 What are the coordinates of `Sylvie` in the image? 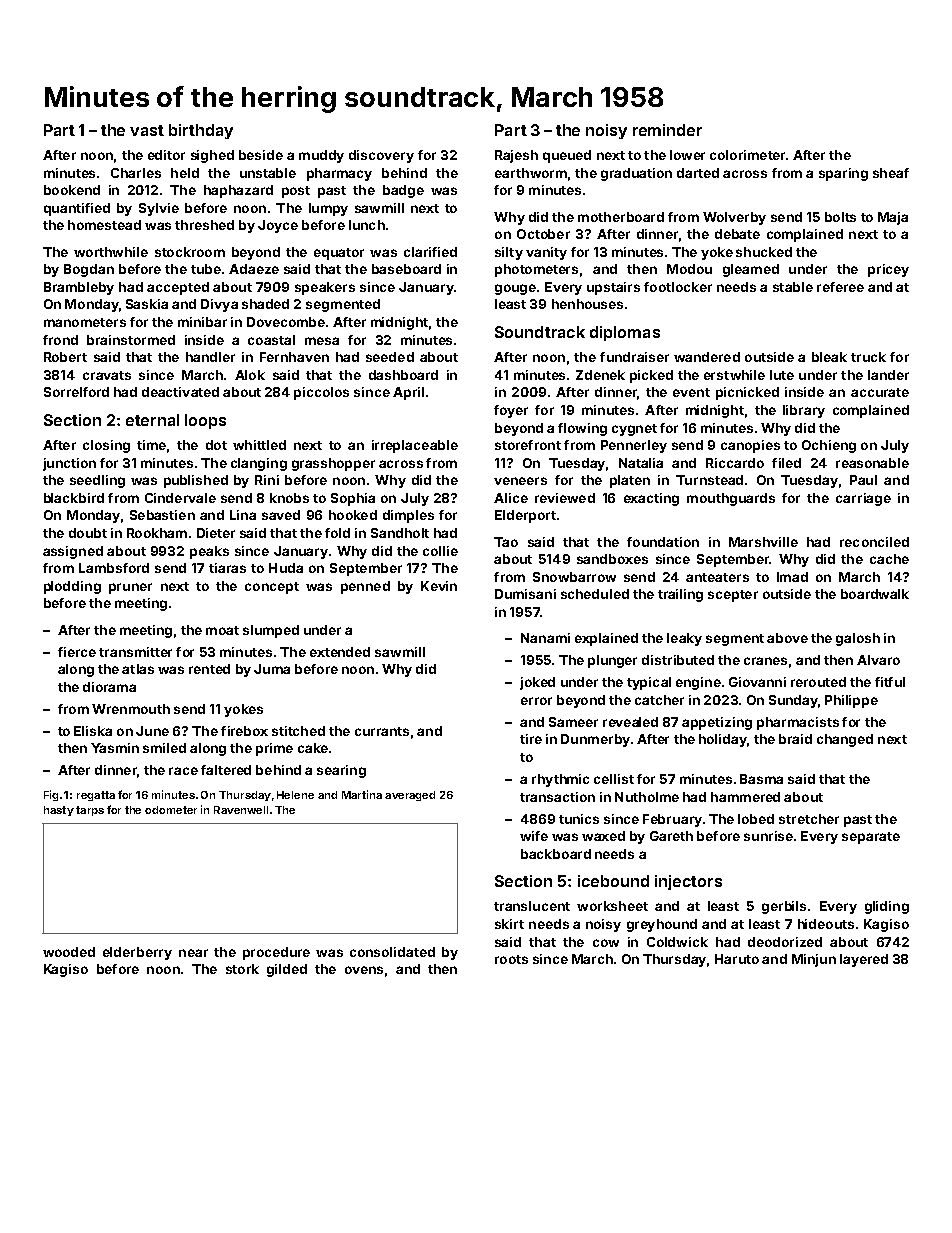 It's located at (159, 209).
